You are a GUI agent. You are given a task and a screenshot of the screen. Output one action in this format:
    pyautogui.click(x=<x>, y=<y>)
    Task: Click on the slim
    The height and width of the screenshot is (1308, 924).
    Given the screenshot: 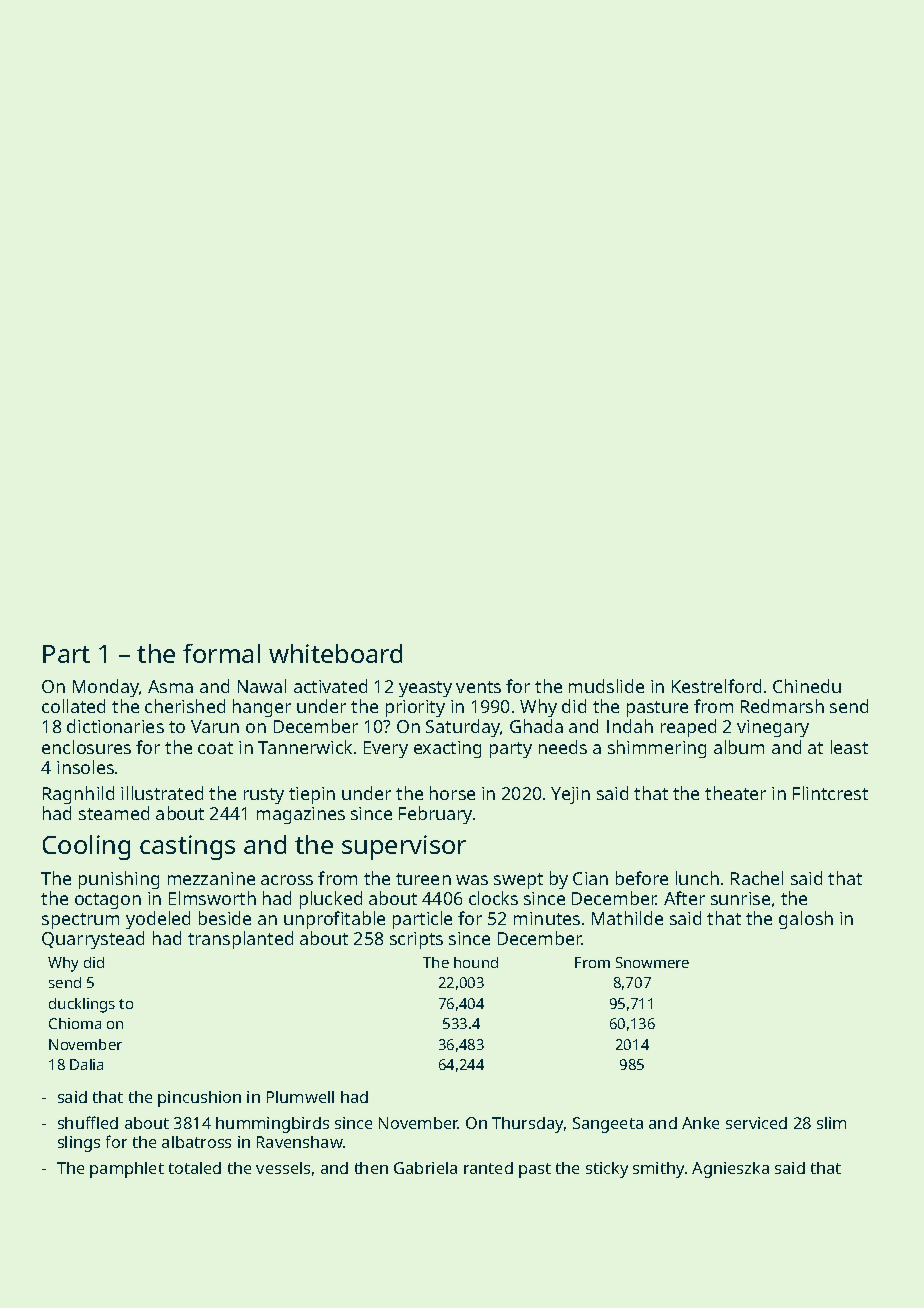 What is the action you would take?
    pyautogui.click(x=831, y=1123)
